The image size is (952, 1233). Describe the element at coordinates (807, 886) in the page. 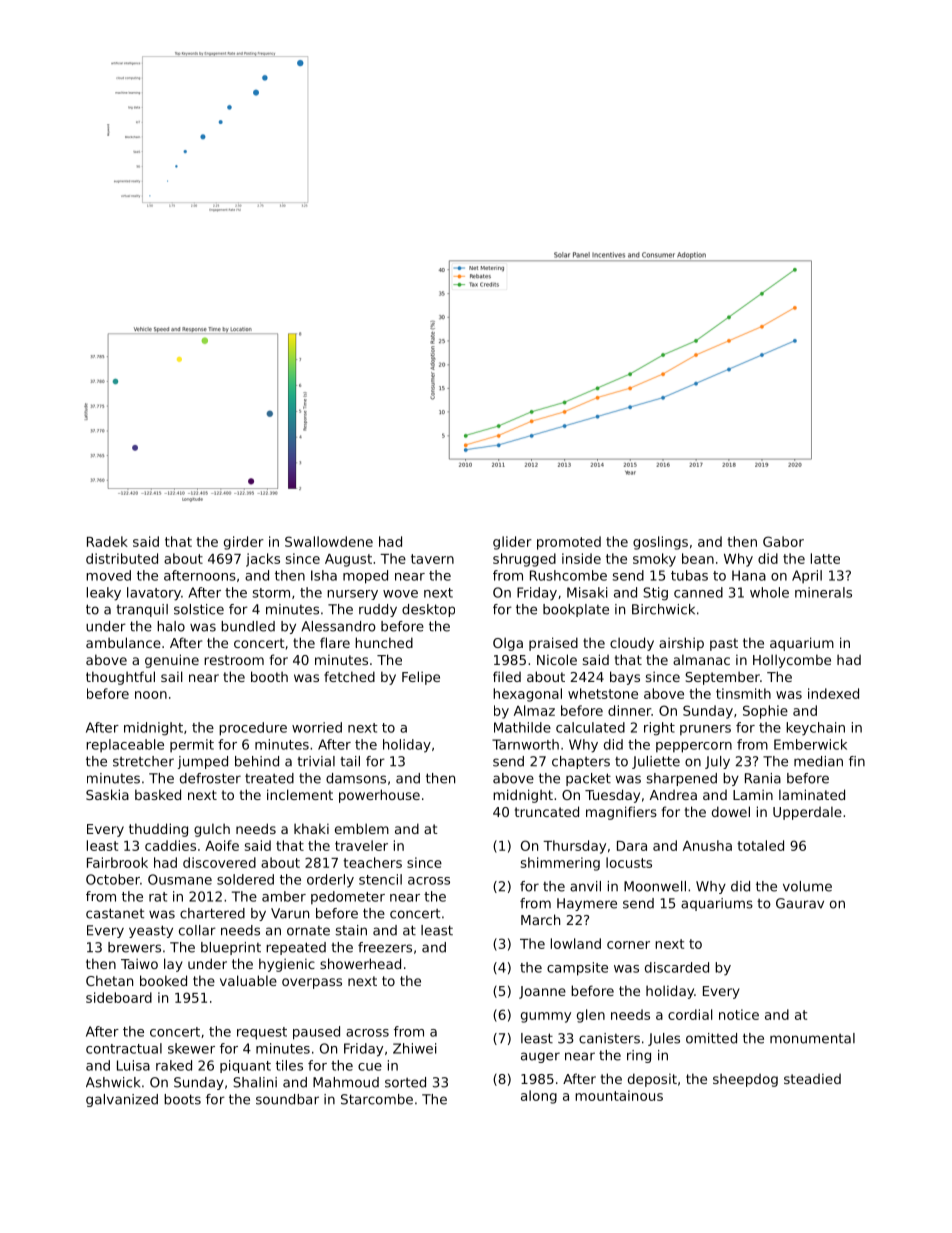

I see `volume` at that location.
